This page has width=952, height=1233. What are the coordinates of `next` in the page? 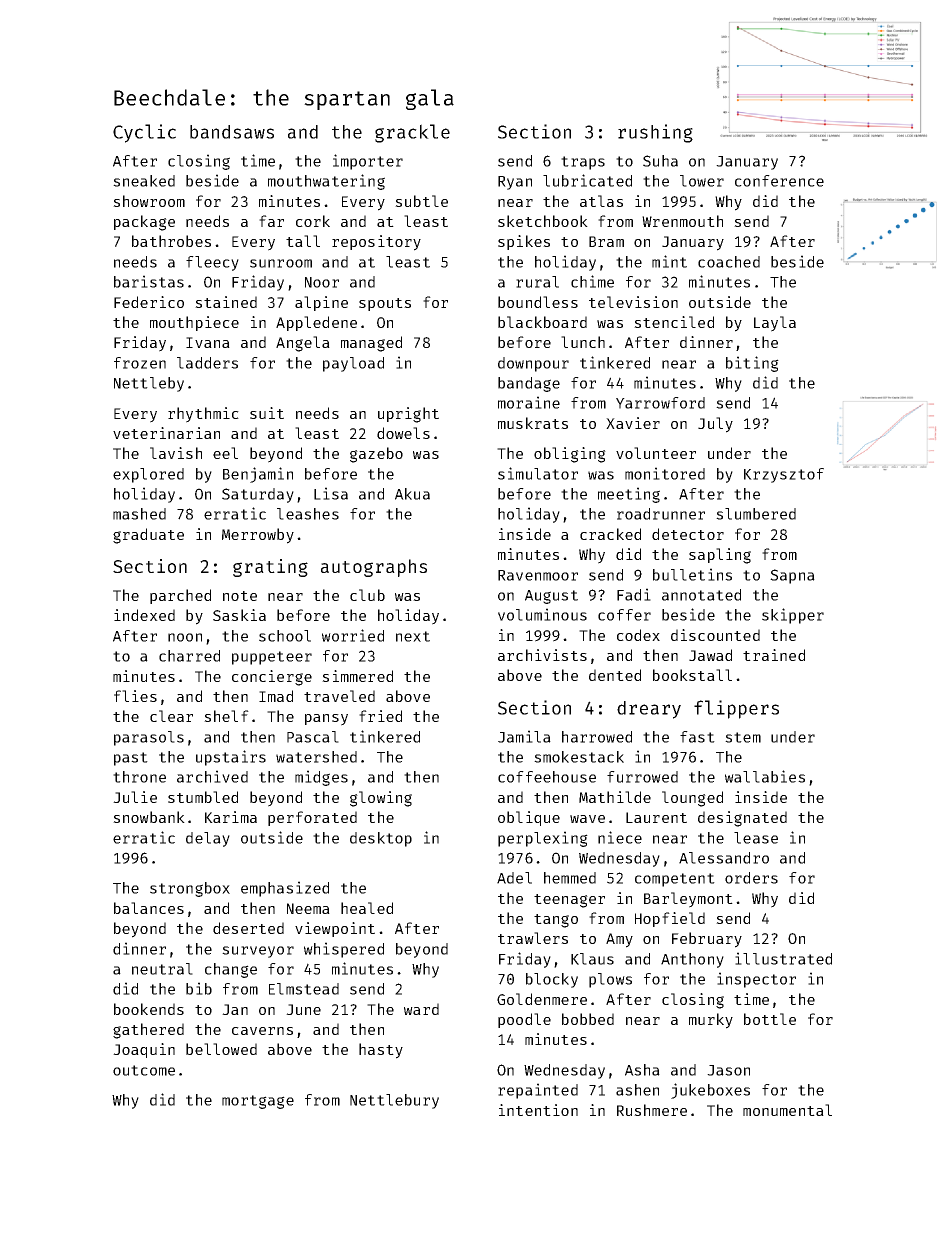 It's located at (413, 636).
